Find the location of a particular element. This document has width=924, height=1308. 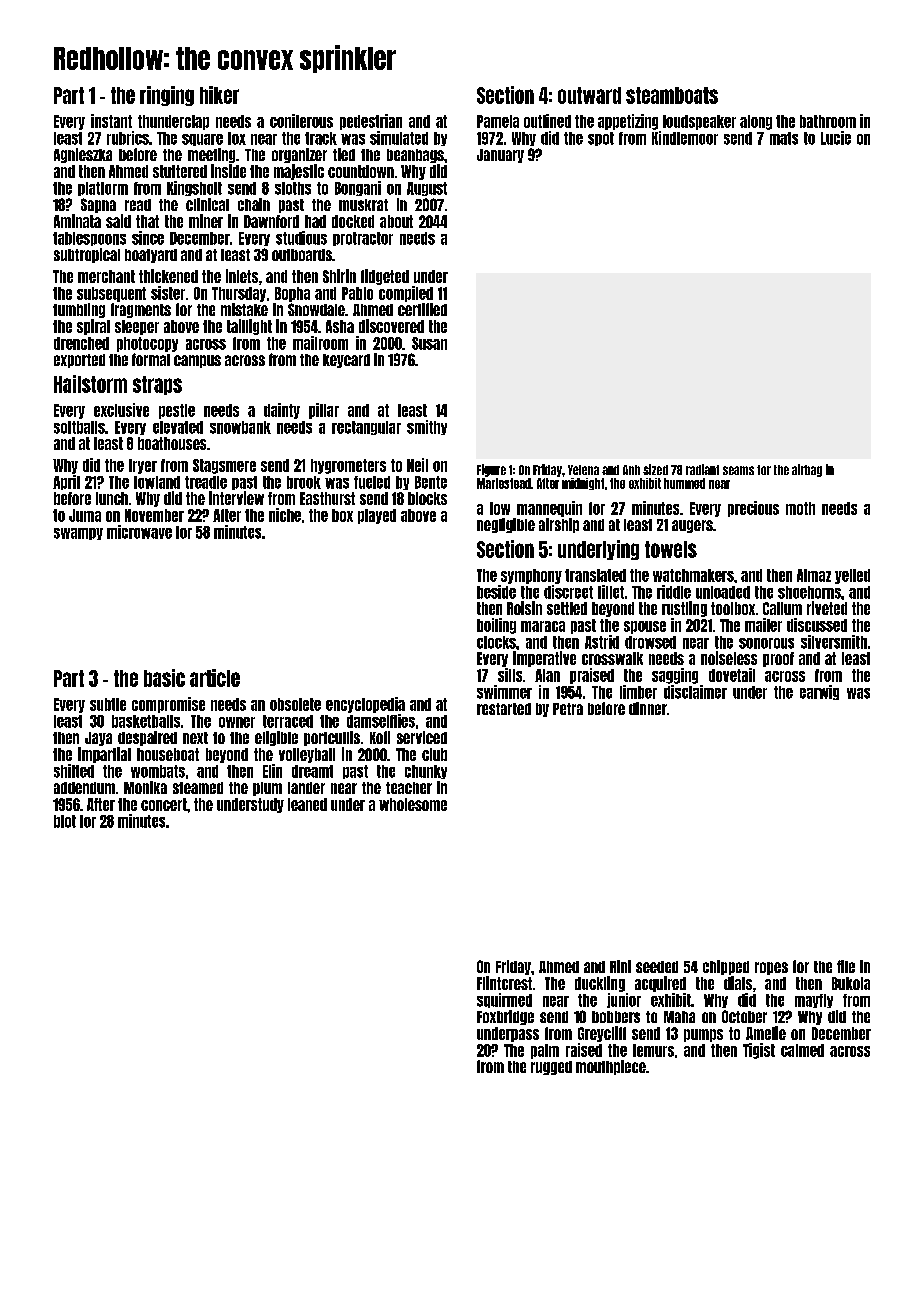

merchant is located at coordinates (106, 276).
